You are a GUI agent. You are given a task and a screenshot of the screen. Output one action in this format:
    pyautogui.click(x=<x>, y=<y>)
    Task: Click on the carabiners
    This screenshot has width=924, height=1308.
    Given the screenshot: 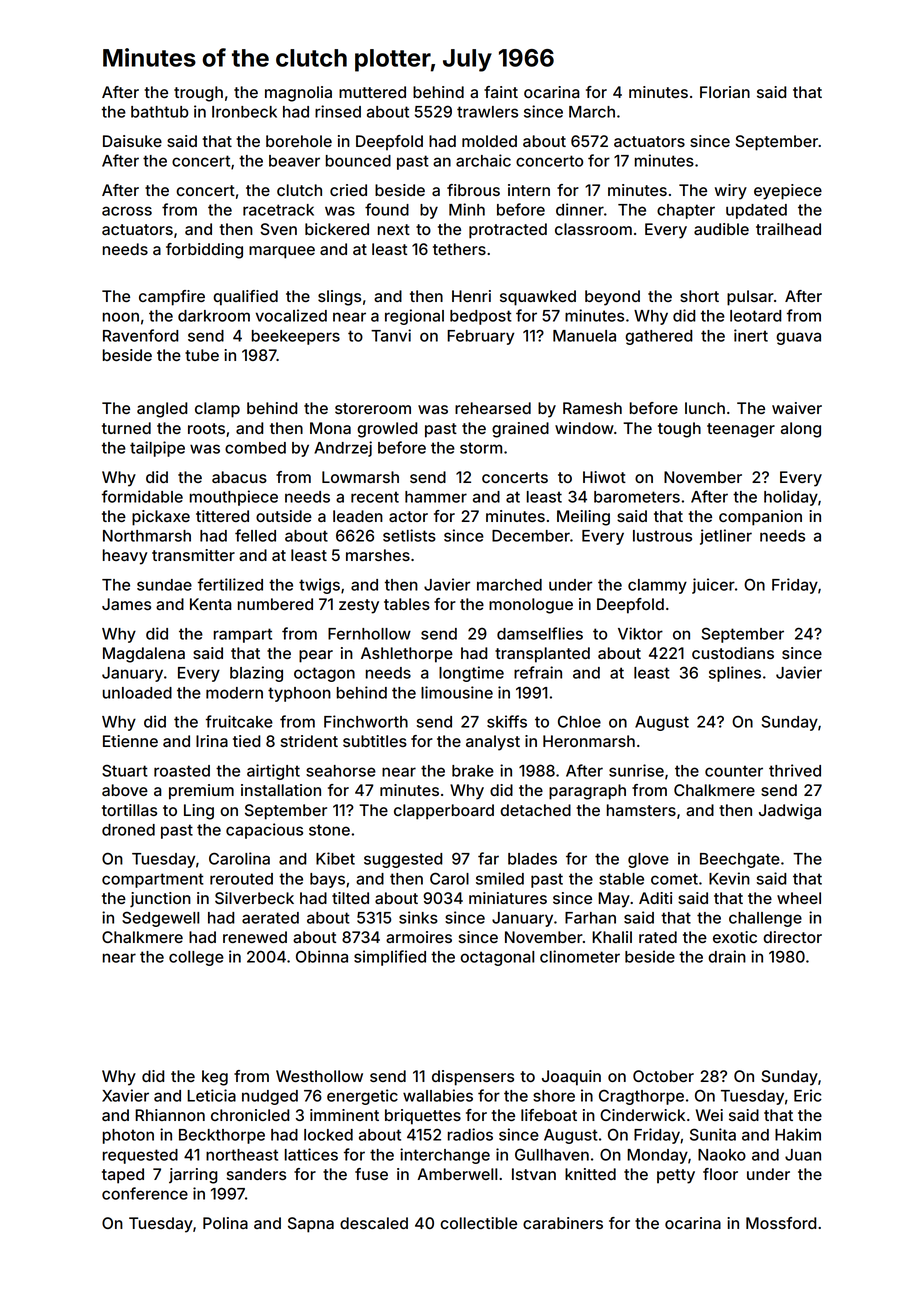 What is the action you would take?
    pyautogui.click(x=563, y=1223)
